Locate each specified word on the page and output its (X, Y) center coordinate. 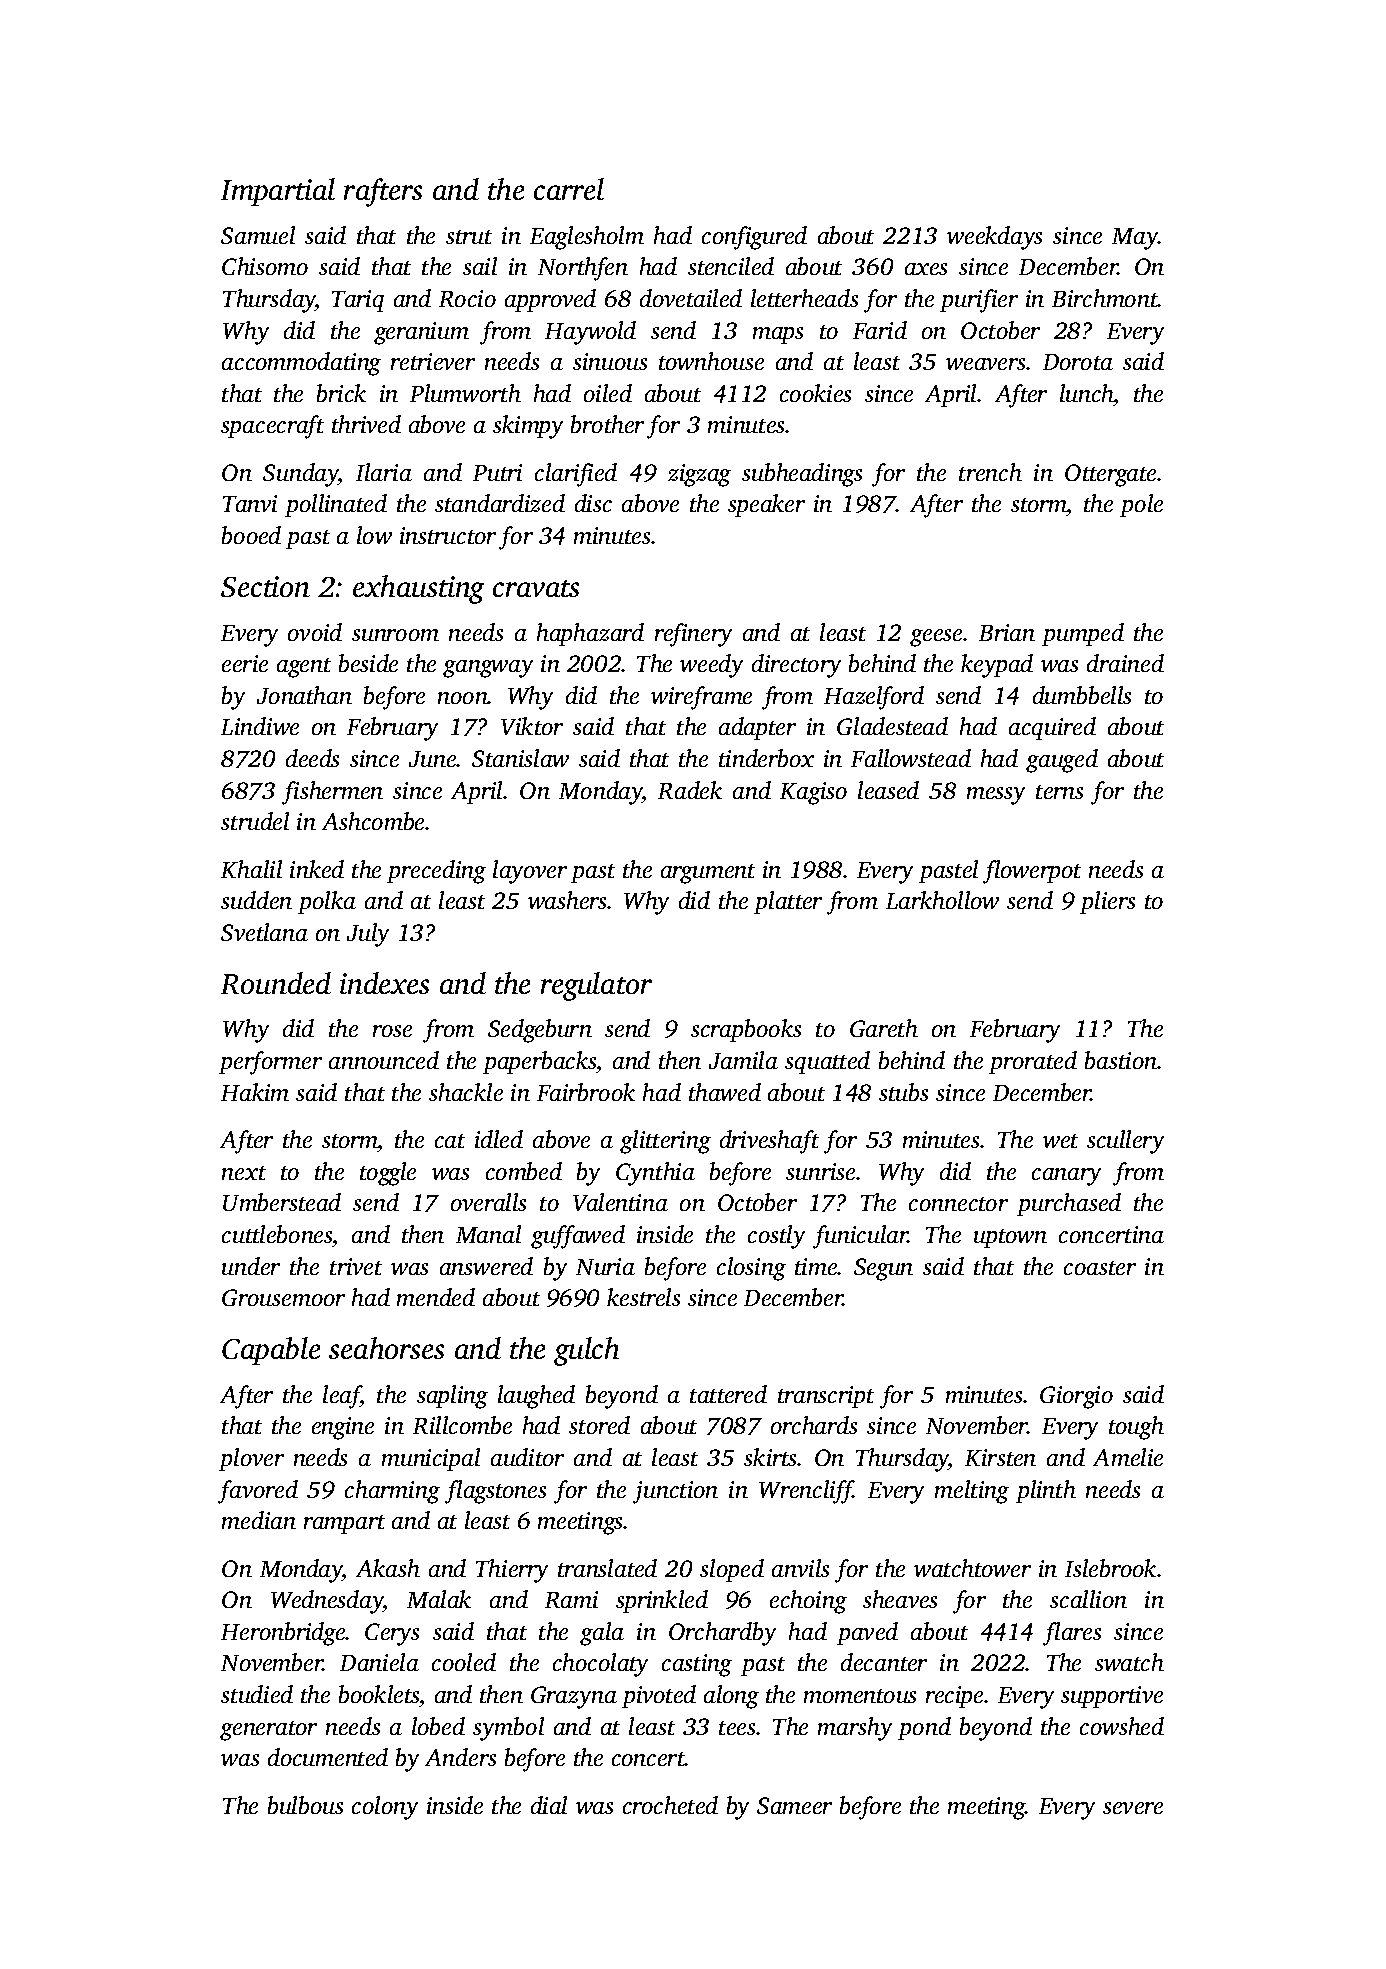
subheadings (802, 475)
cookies (815, 393)
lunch (1087, 393)
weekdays (994, 238)
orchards (814, 1425)
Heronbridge (283, 1634)
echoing (808, 1602)
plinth (1046, 1491)
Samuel (258, 235)
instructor (448, 535)
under (251, 1266)
